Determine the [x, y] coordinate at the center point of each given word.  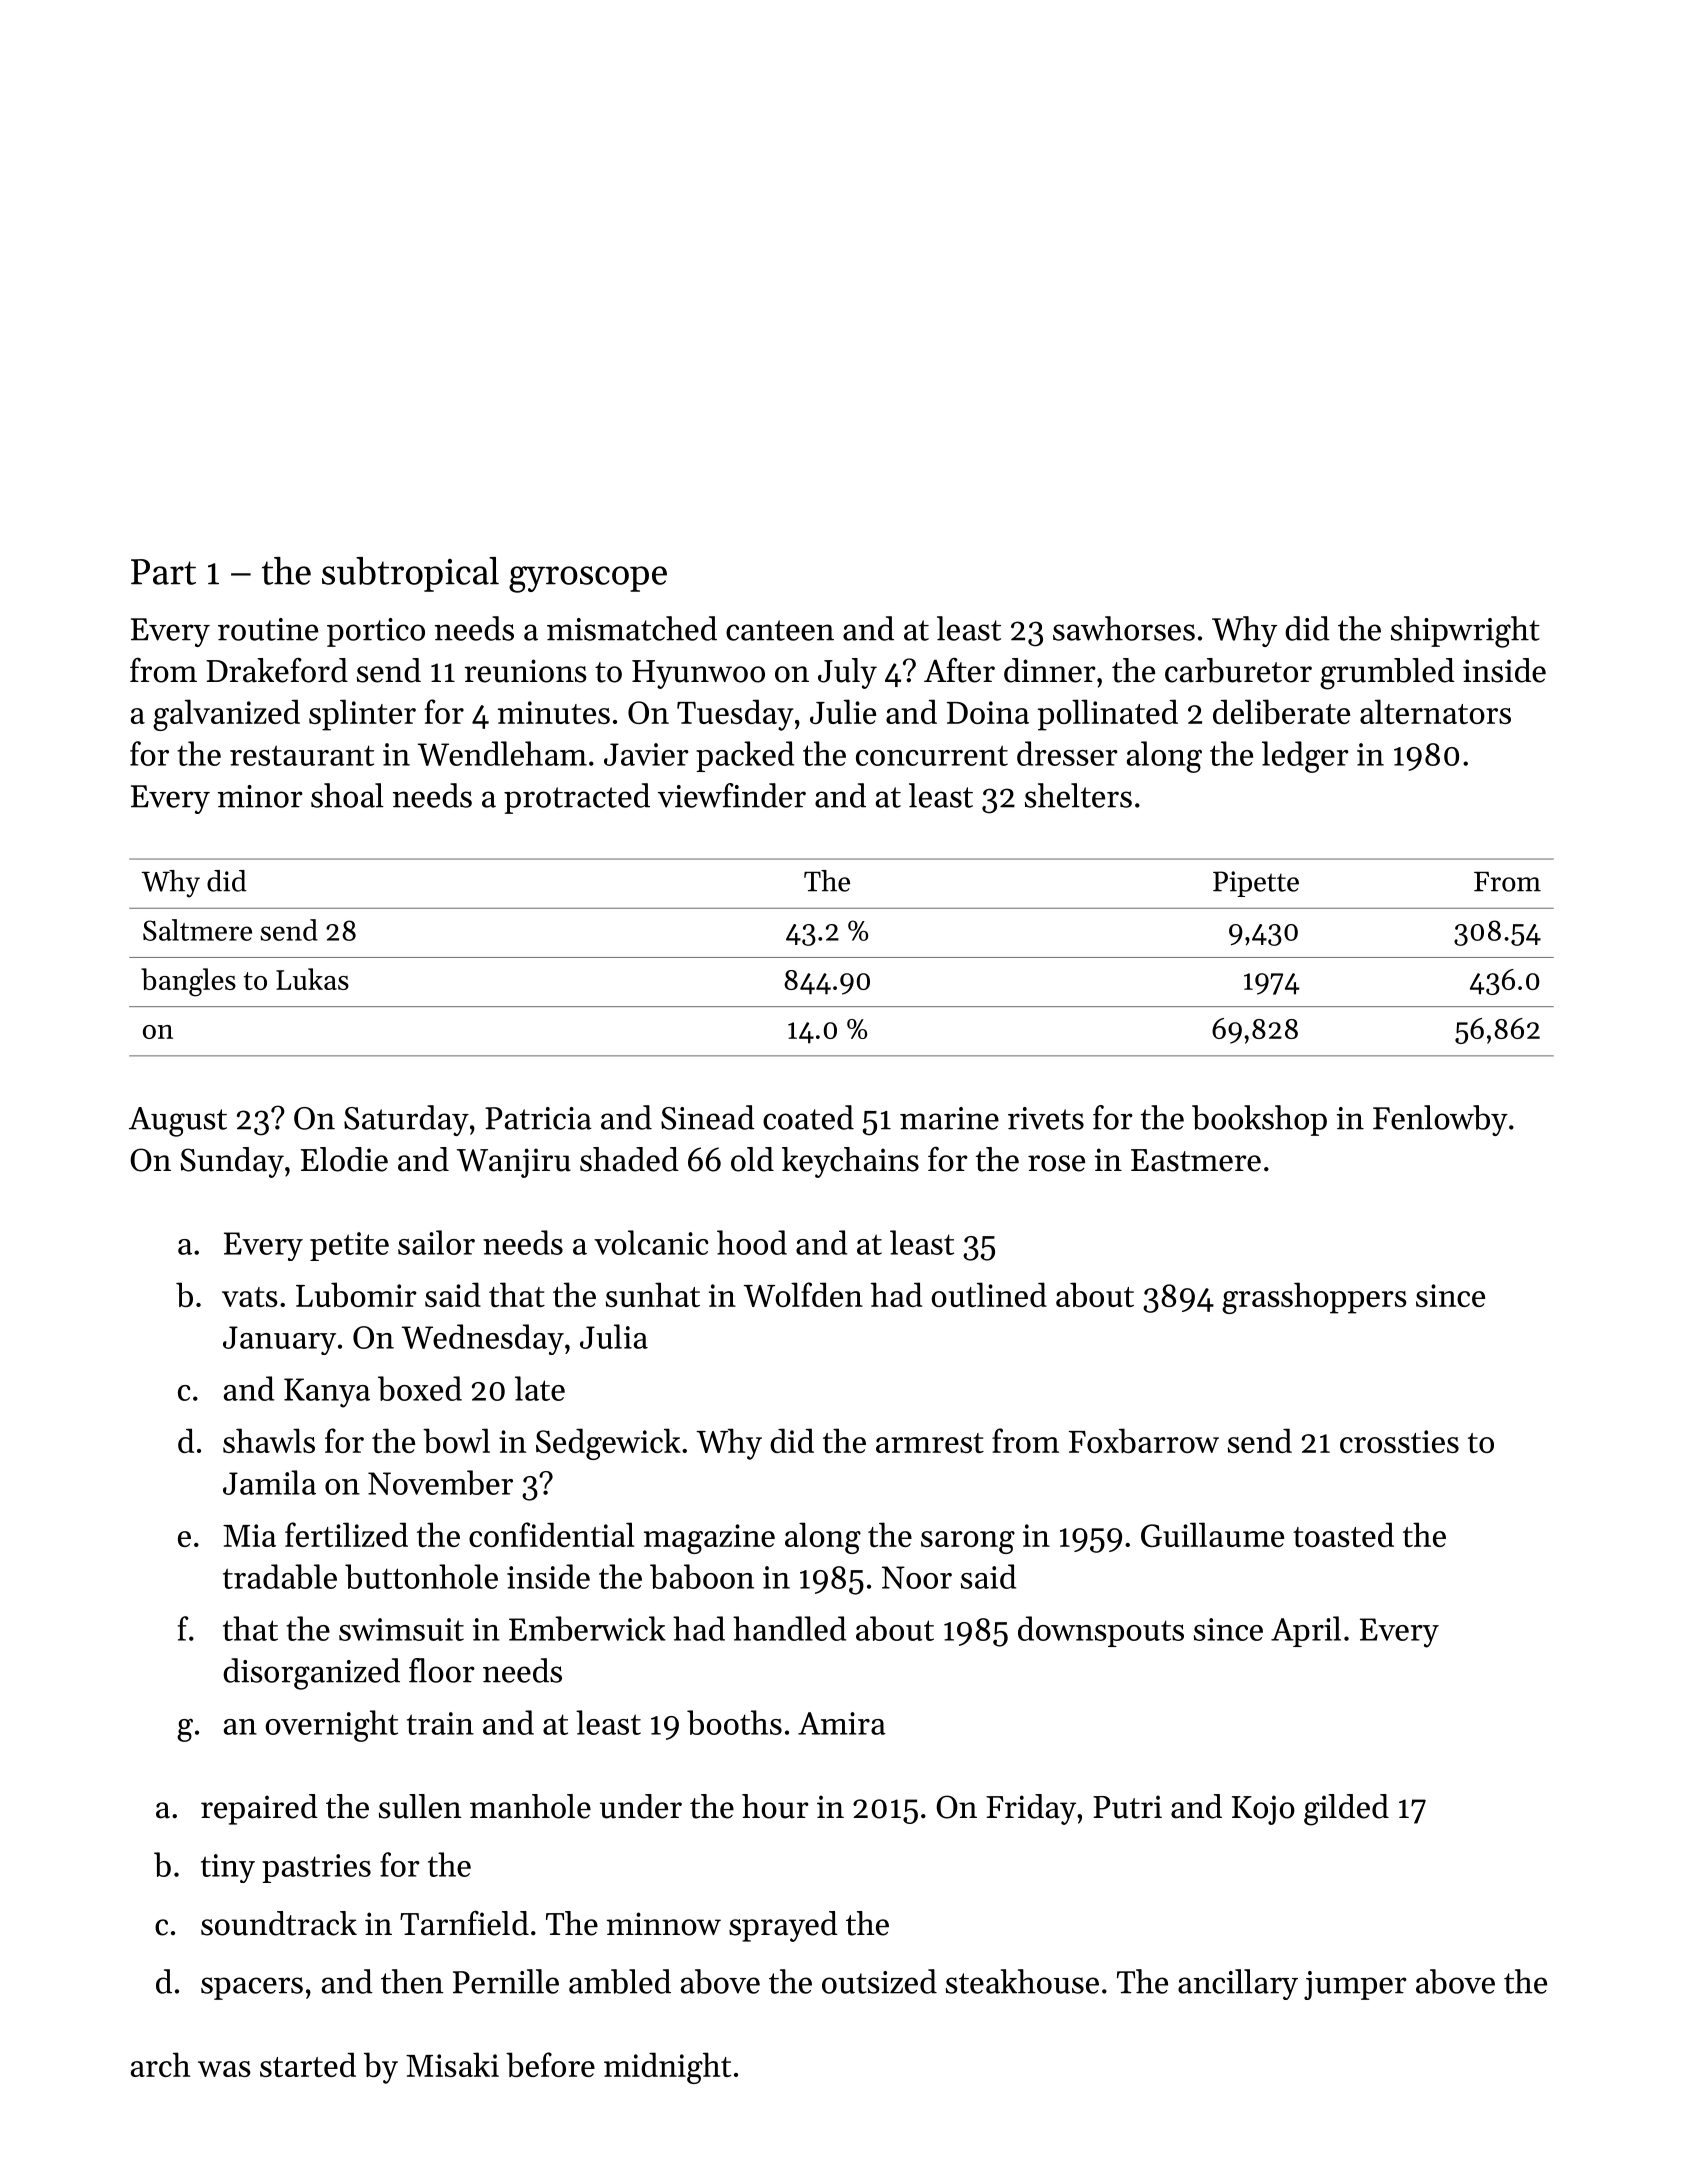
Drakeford [277, 670]
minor [260, 796]
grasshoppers [1314, 1298]
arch [160, 2064]
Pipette [1256, 884]
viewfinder [732, 795]
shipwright [1465, 632]
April [1306, 1631]
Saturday [406, 1120]
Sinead [708, 1117]
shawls [269, 1440]
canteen [780, 630]
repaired [259, 1809]
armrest [930, 1443]
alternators [1435, 711]
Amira [842, 1723]
